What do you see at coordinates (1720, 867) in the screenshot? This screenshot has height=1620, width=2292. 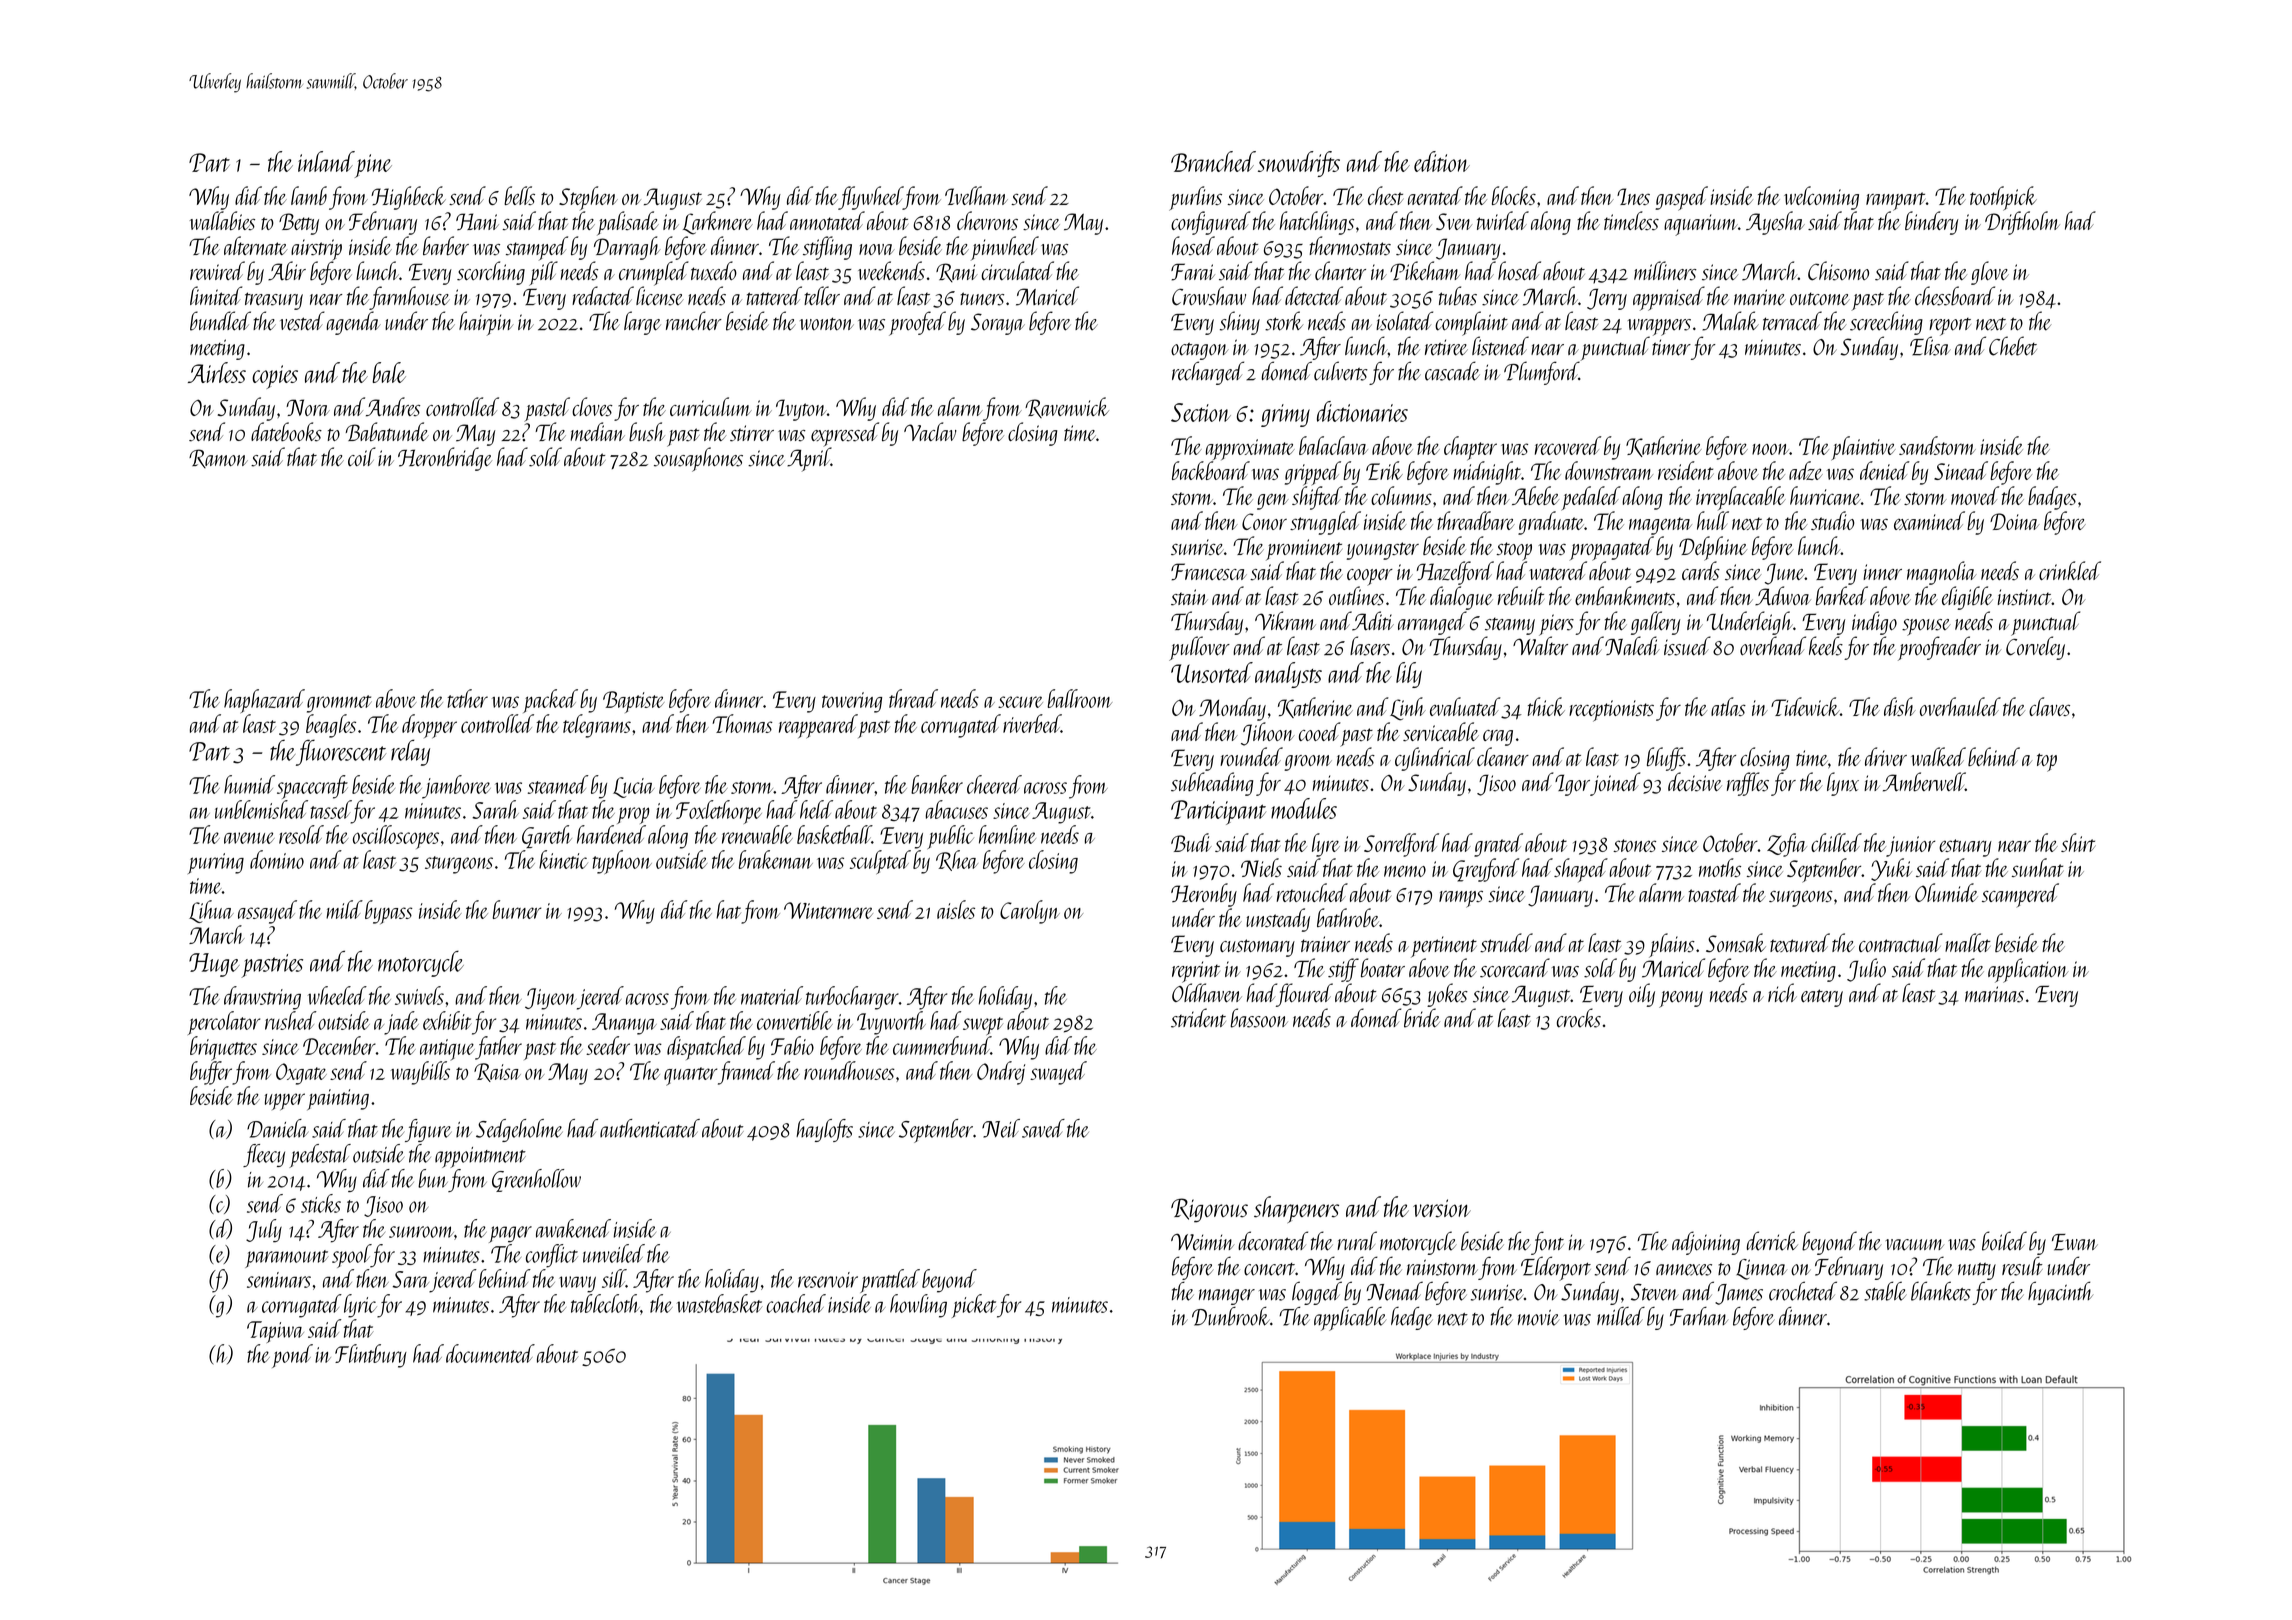 I see `moths` at bounding box center [1720, 867].
